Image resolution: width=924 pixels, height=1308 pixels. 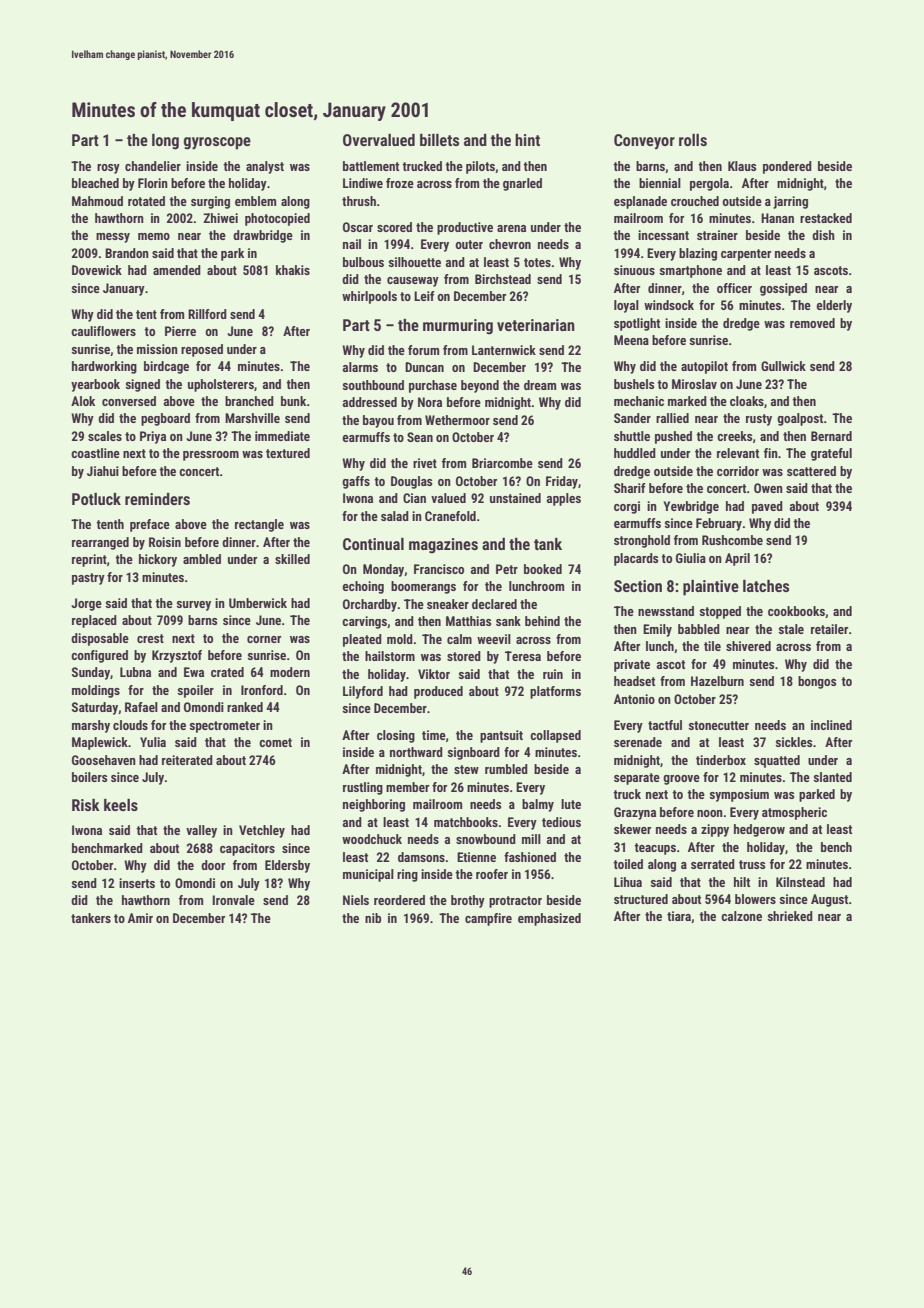 I want to click on crouched, so click(x=695, y=201).
